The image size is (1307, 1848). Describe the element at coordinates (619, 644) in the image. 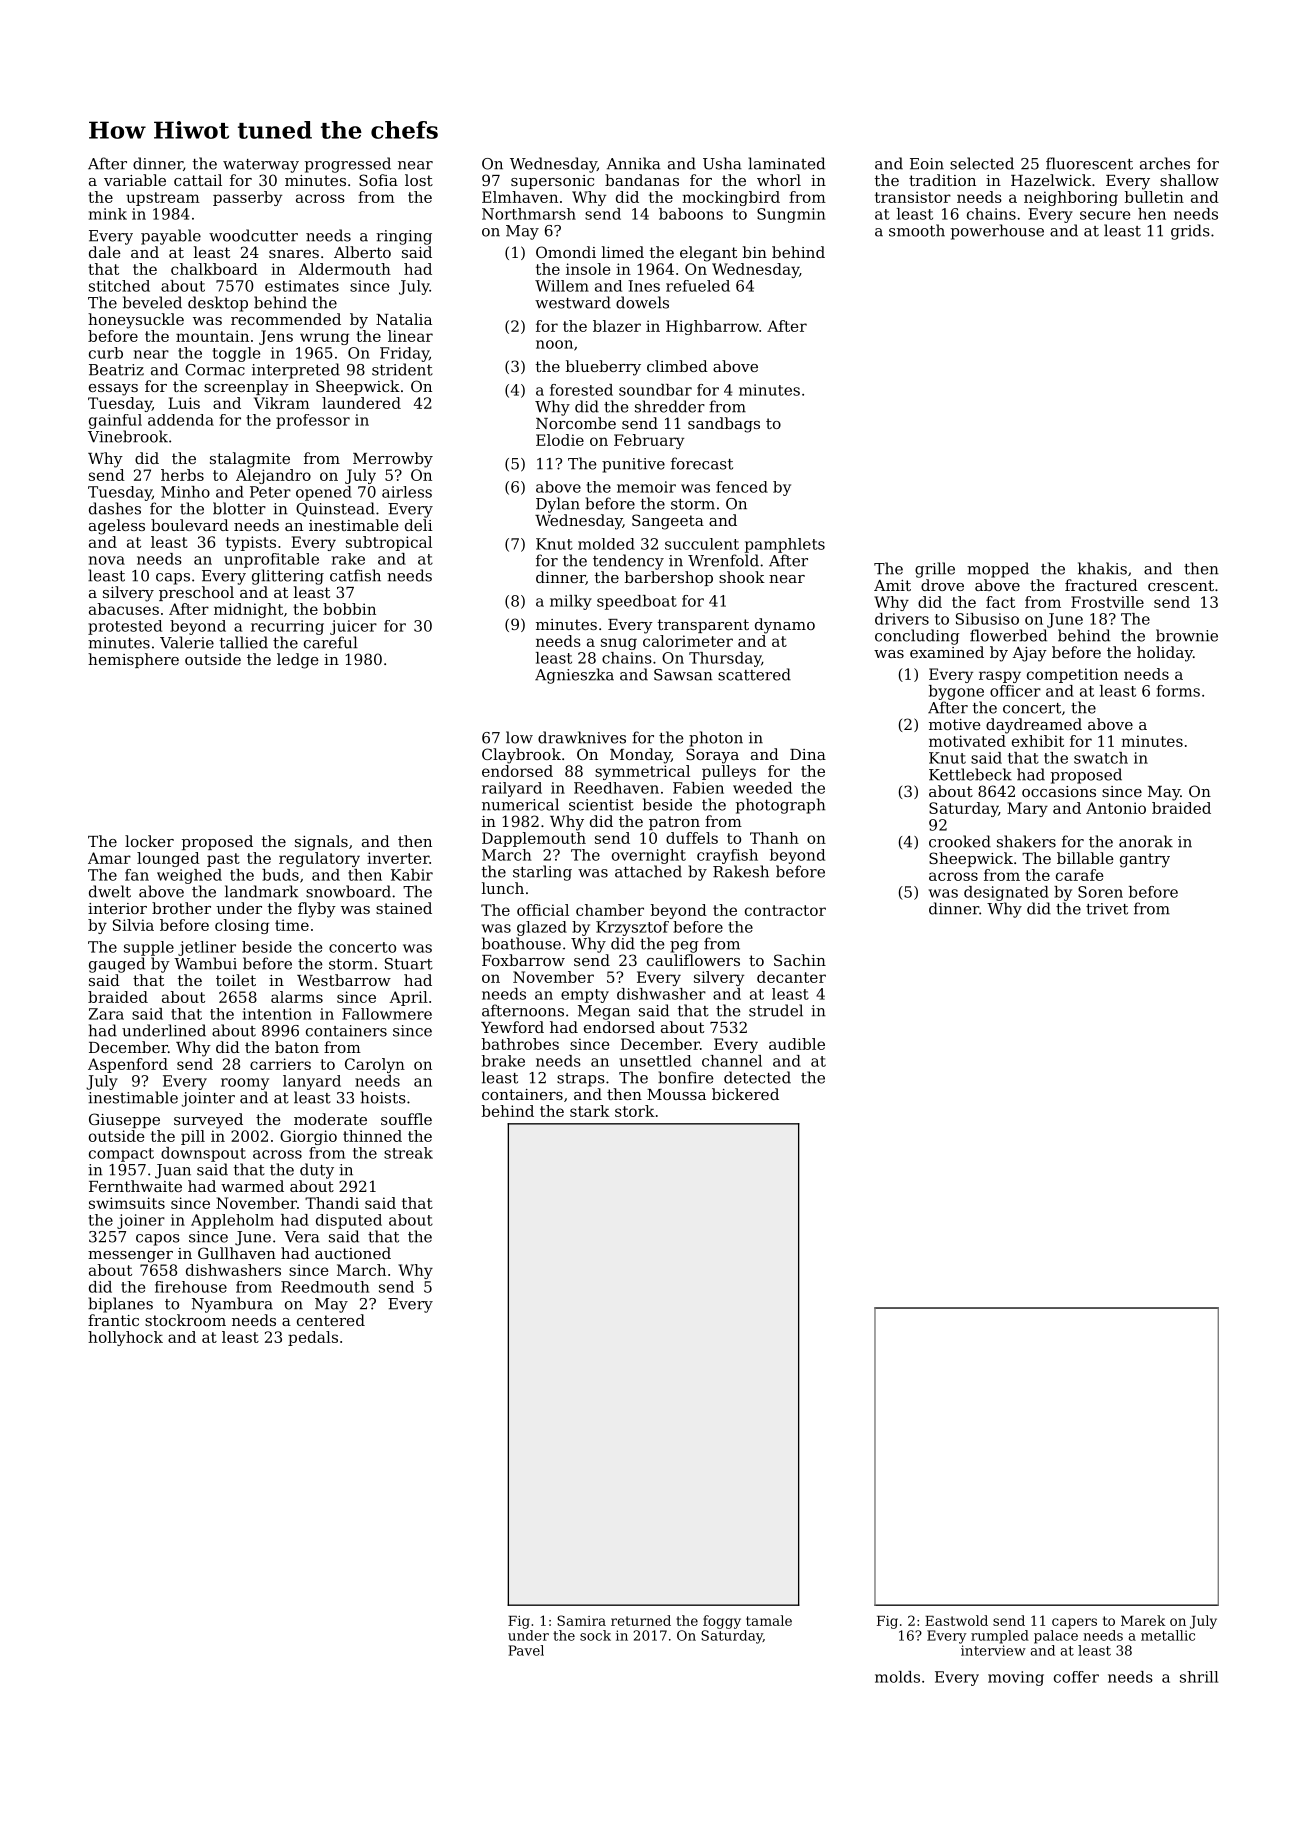

I see `snug` at that location.
